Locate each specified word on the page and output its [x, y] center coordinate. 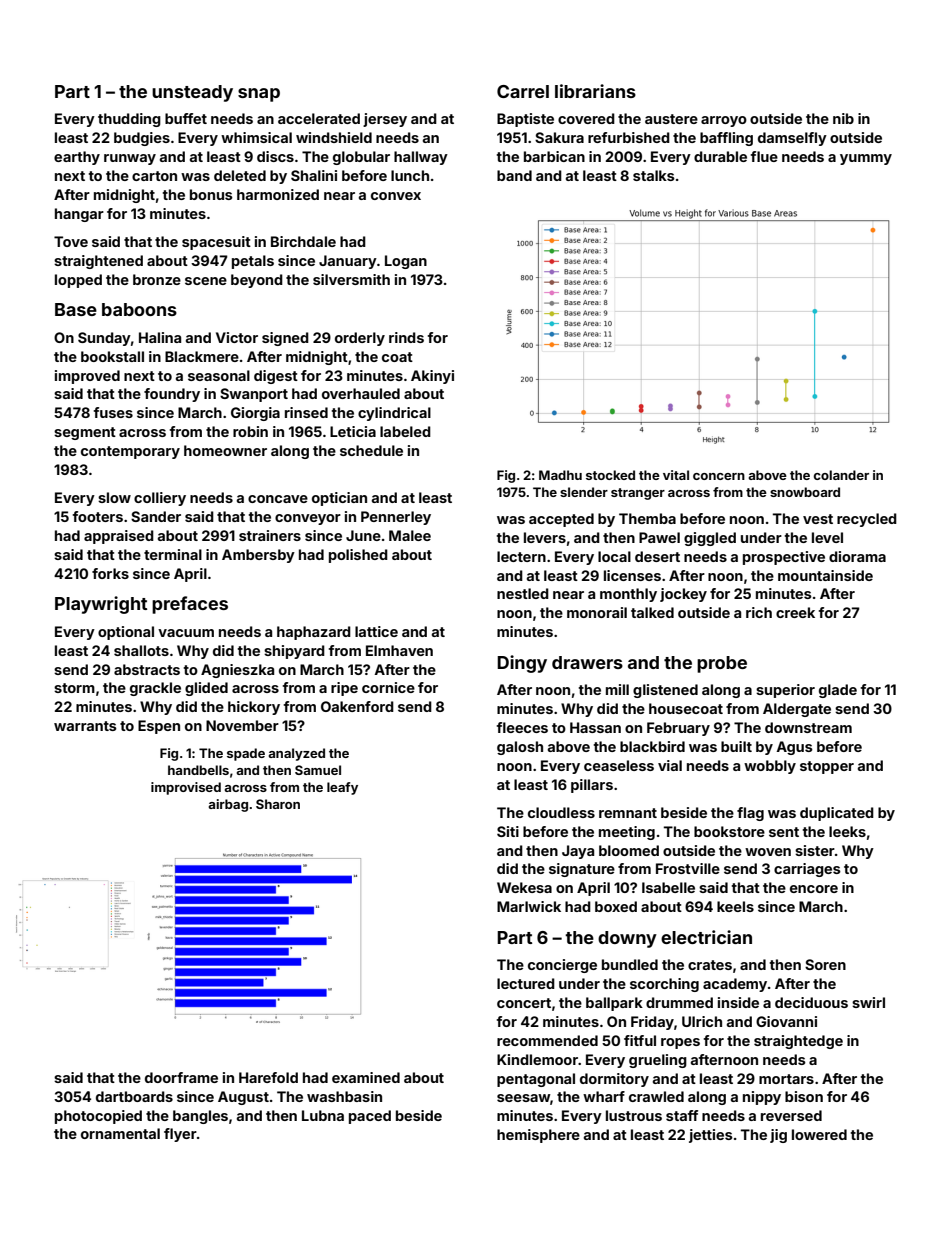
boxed [616, 906]
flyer [180, 1135]
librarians [595, 91]
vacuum [186, 633]
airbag [228, 805]
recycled [867, 520]
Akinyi [432, 377]
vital [676, 475]
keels [735, 906]
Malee [410, 535]
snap [259, 95]
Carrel [523, 91]
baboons [139, 309]
